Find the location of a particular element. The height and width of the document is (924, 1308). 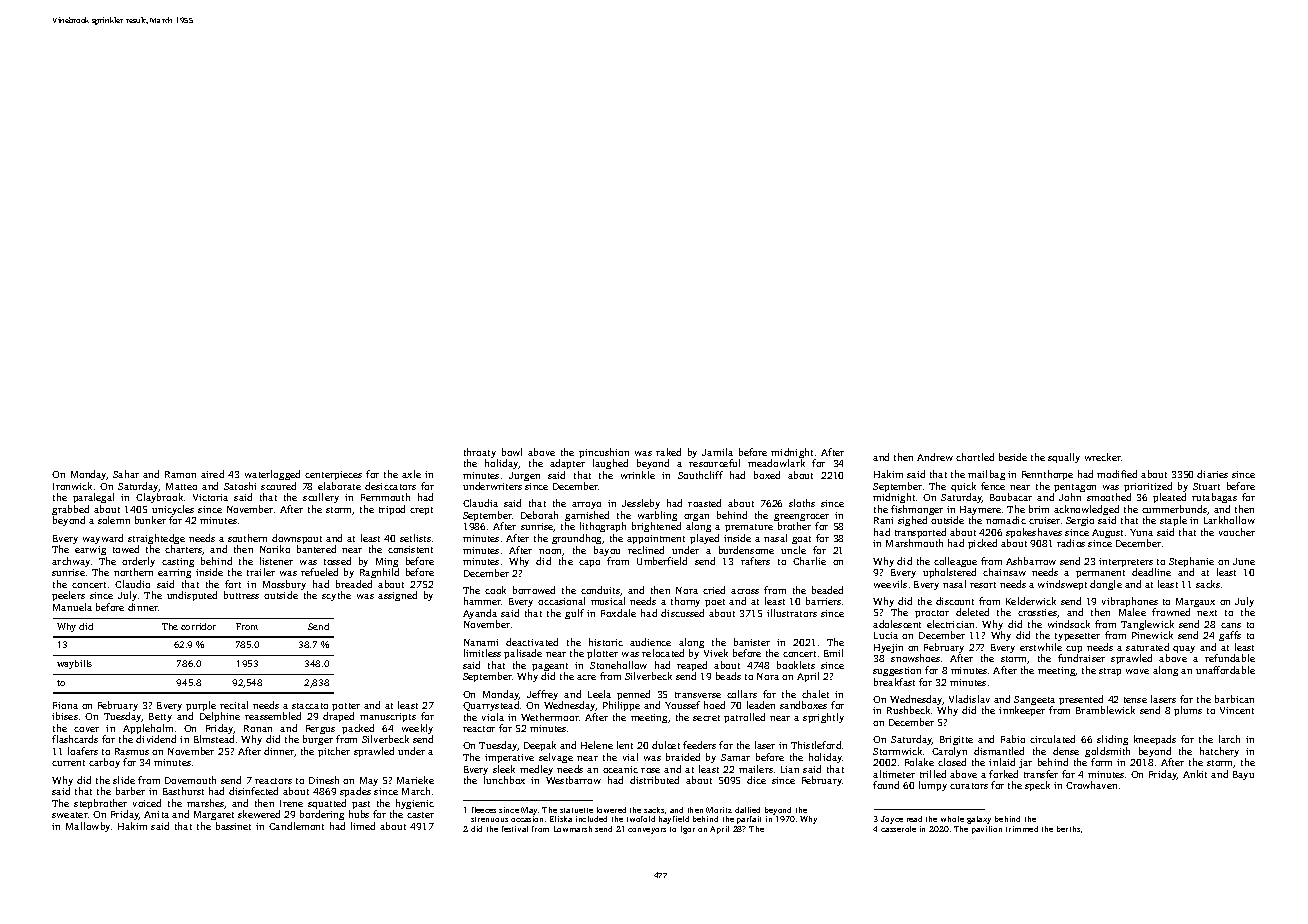

draped is located at coordinates (338, 717).
